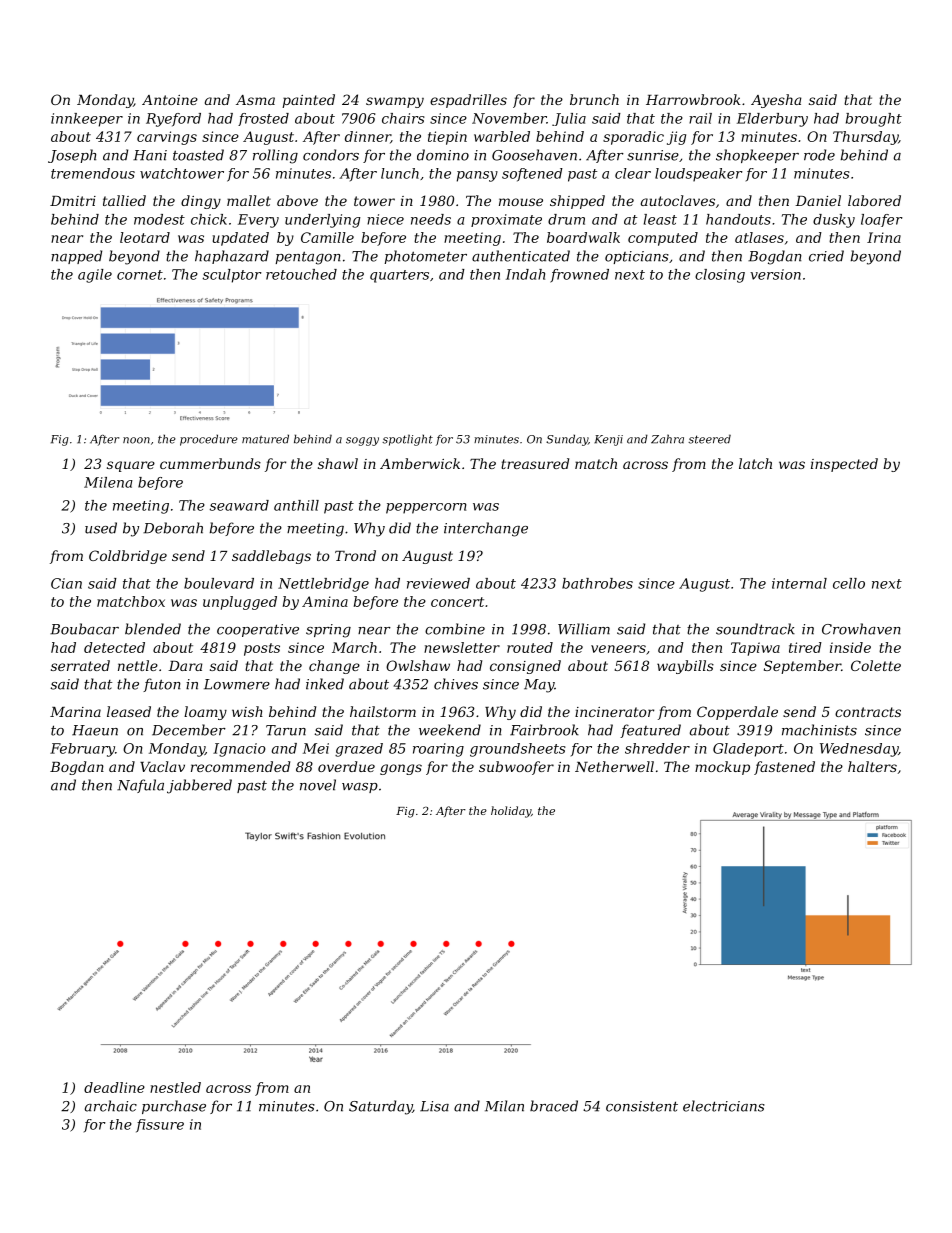 Image resolution: width=952 pixels, height=1233 pixels. What do you see at coordinates (140, 786) in the document?
I see `Nafula` at bounding box center [140, 786].
